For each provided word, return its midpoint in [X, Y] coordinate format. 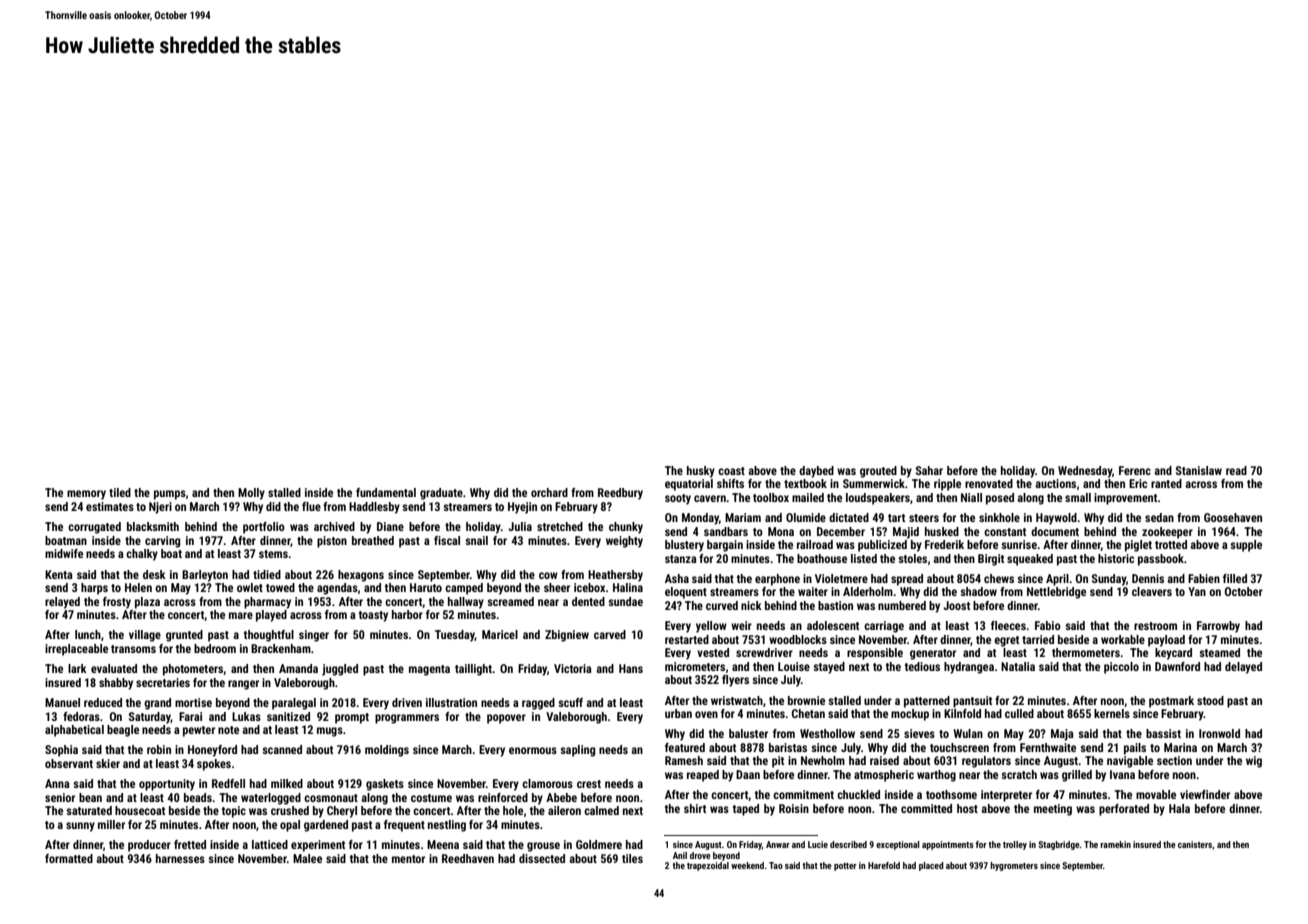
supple [1246, 546]
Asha [677, 578]
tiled [120, 492]
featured [685, 747]
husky [701, 472]
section [1174, 760]
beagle [123, 731]
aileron [564, 810]
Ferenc [1135, 470]
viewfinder [1205, 794]
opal [290, 826]
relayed [62, 603]
